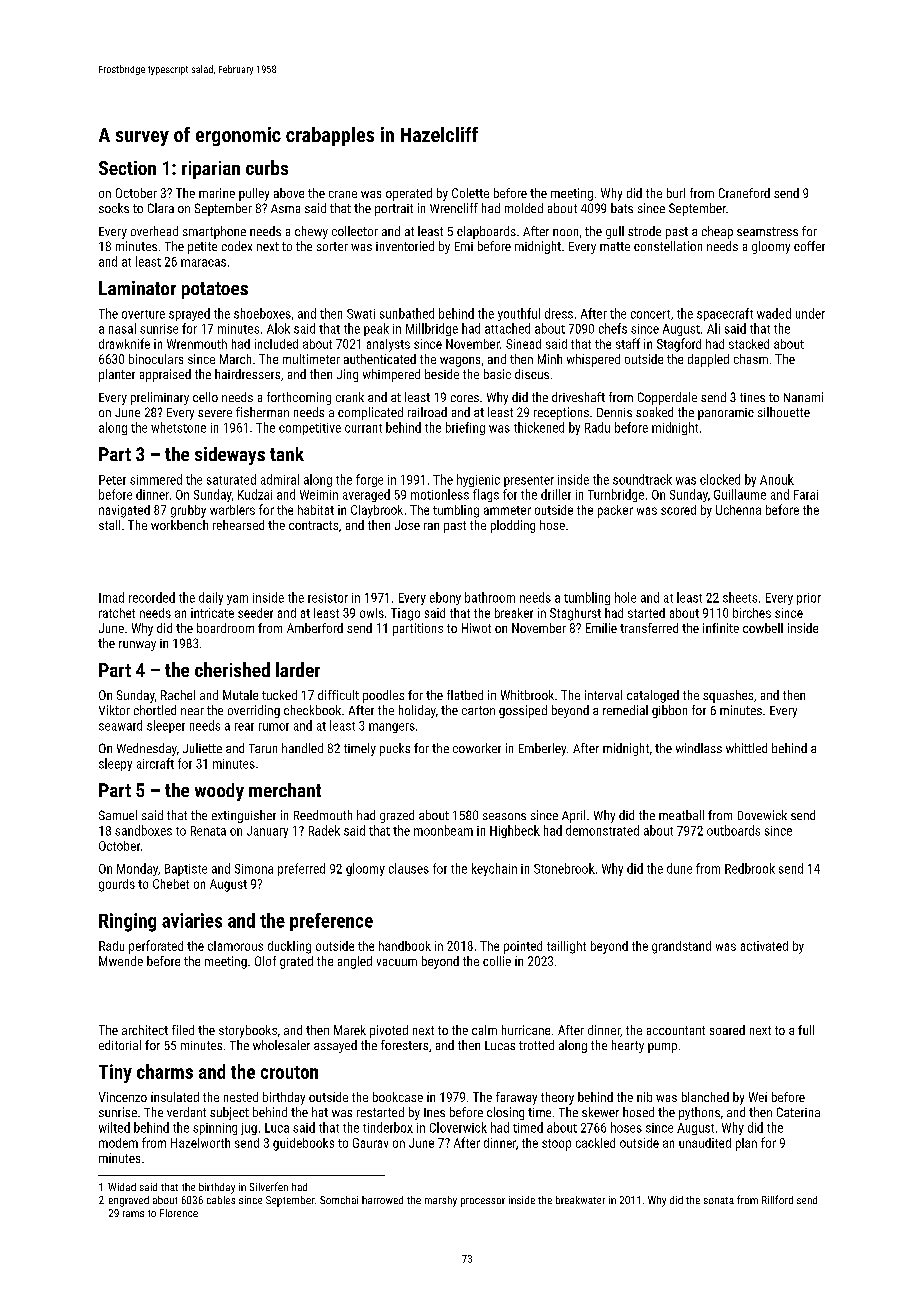  Describe the element at coordinates (118, 1143) in the screenshot. I see `modem` at that location.
